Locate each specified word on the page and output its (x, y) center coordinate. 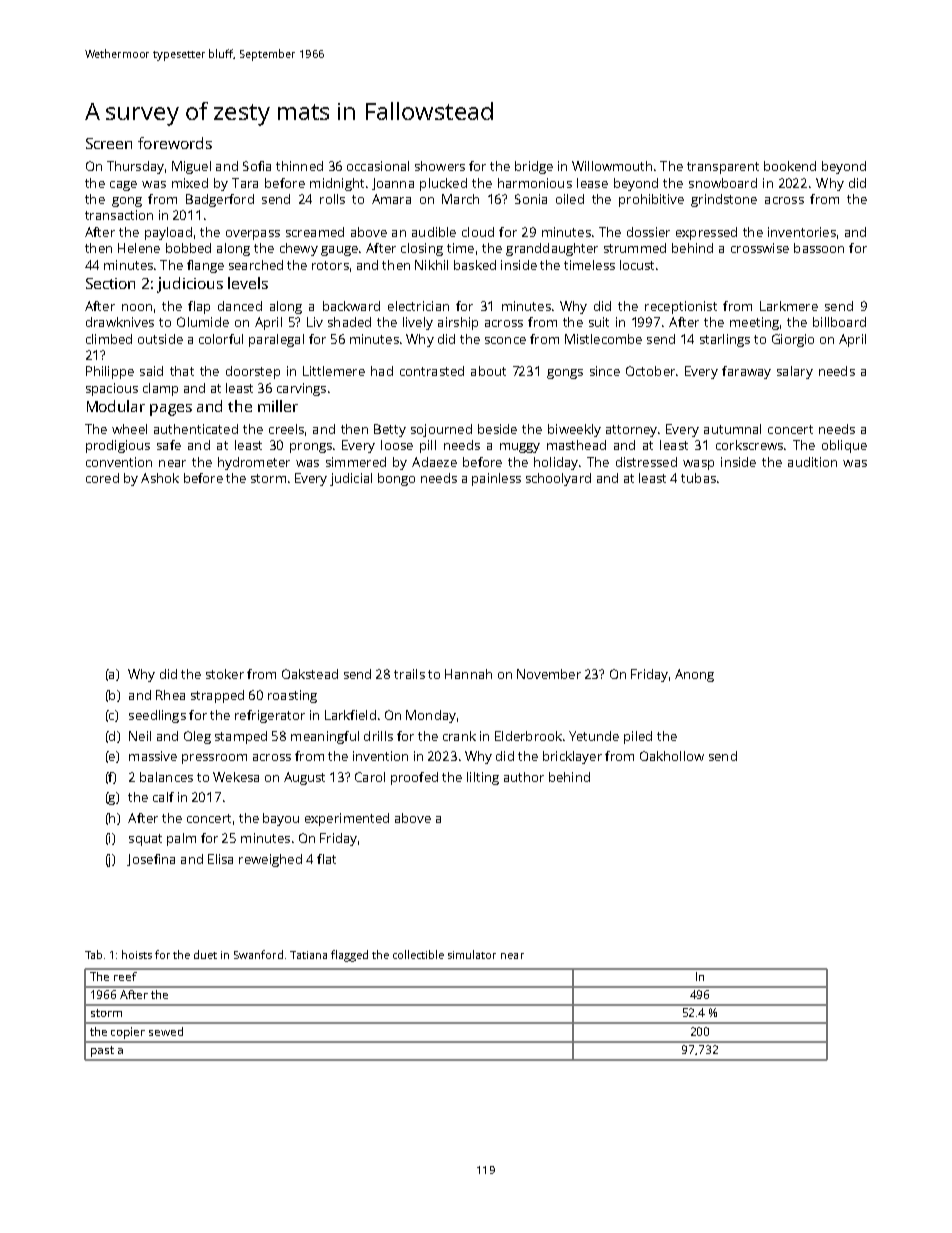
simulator (472, 954)
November (549, 674)
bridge (534, 167)
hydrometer (254, 463)
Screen (109, 143)
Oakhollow (672, 756)
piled (638, 737)
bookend (790, 166)
